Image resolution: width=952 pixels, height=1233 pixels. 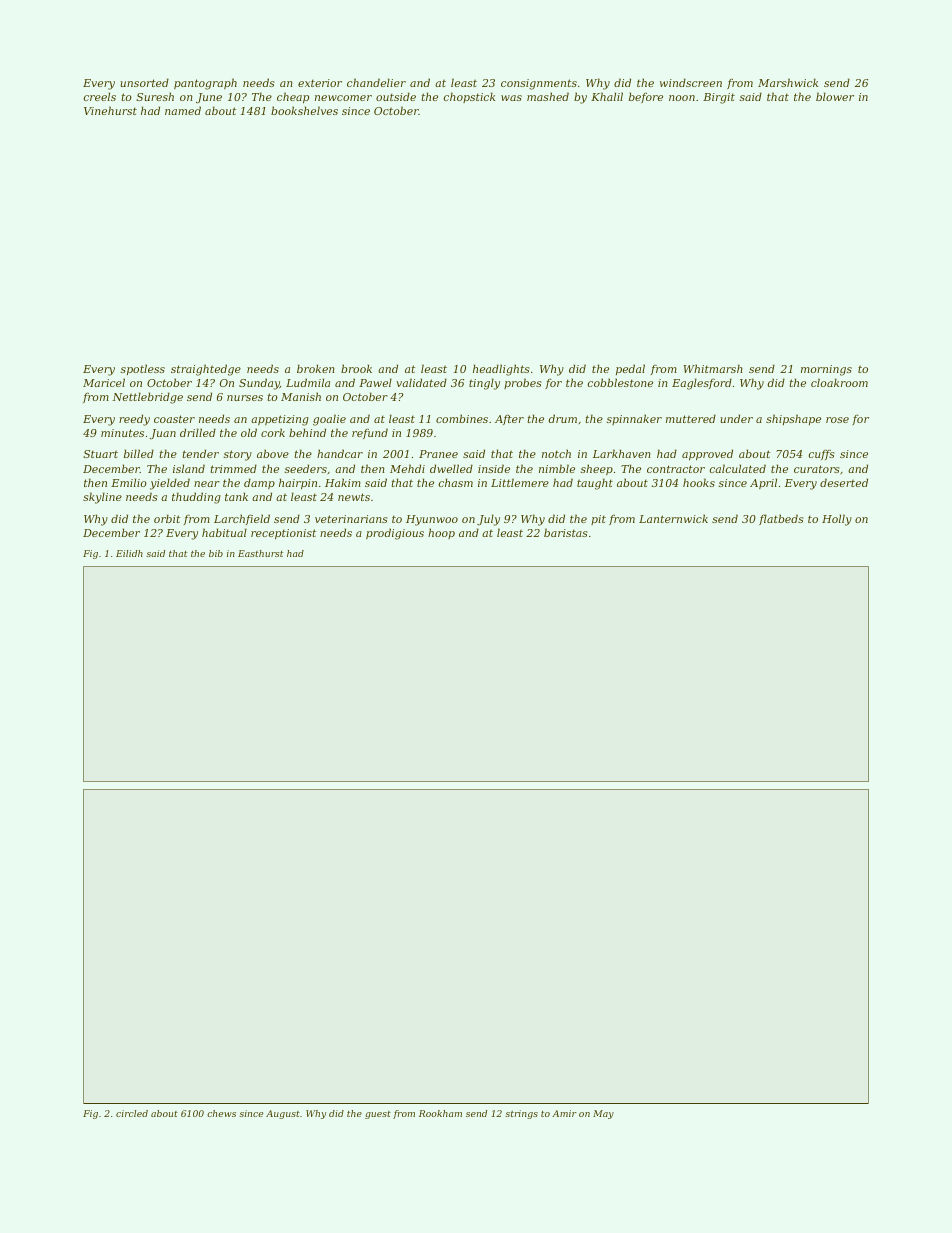 What do you see at coordinates (835, 96) in the page?
I see `blower` at bounding box center [835, 96].
